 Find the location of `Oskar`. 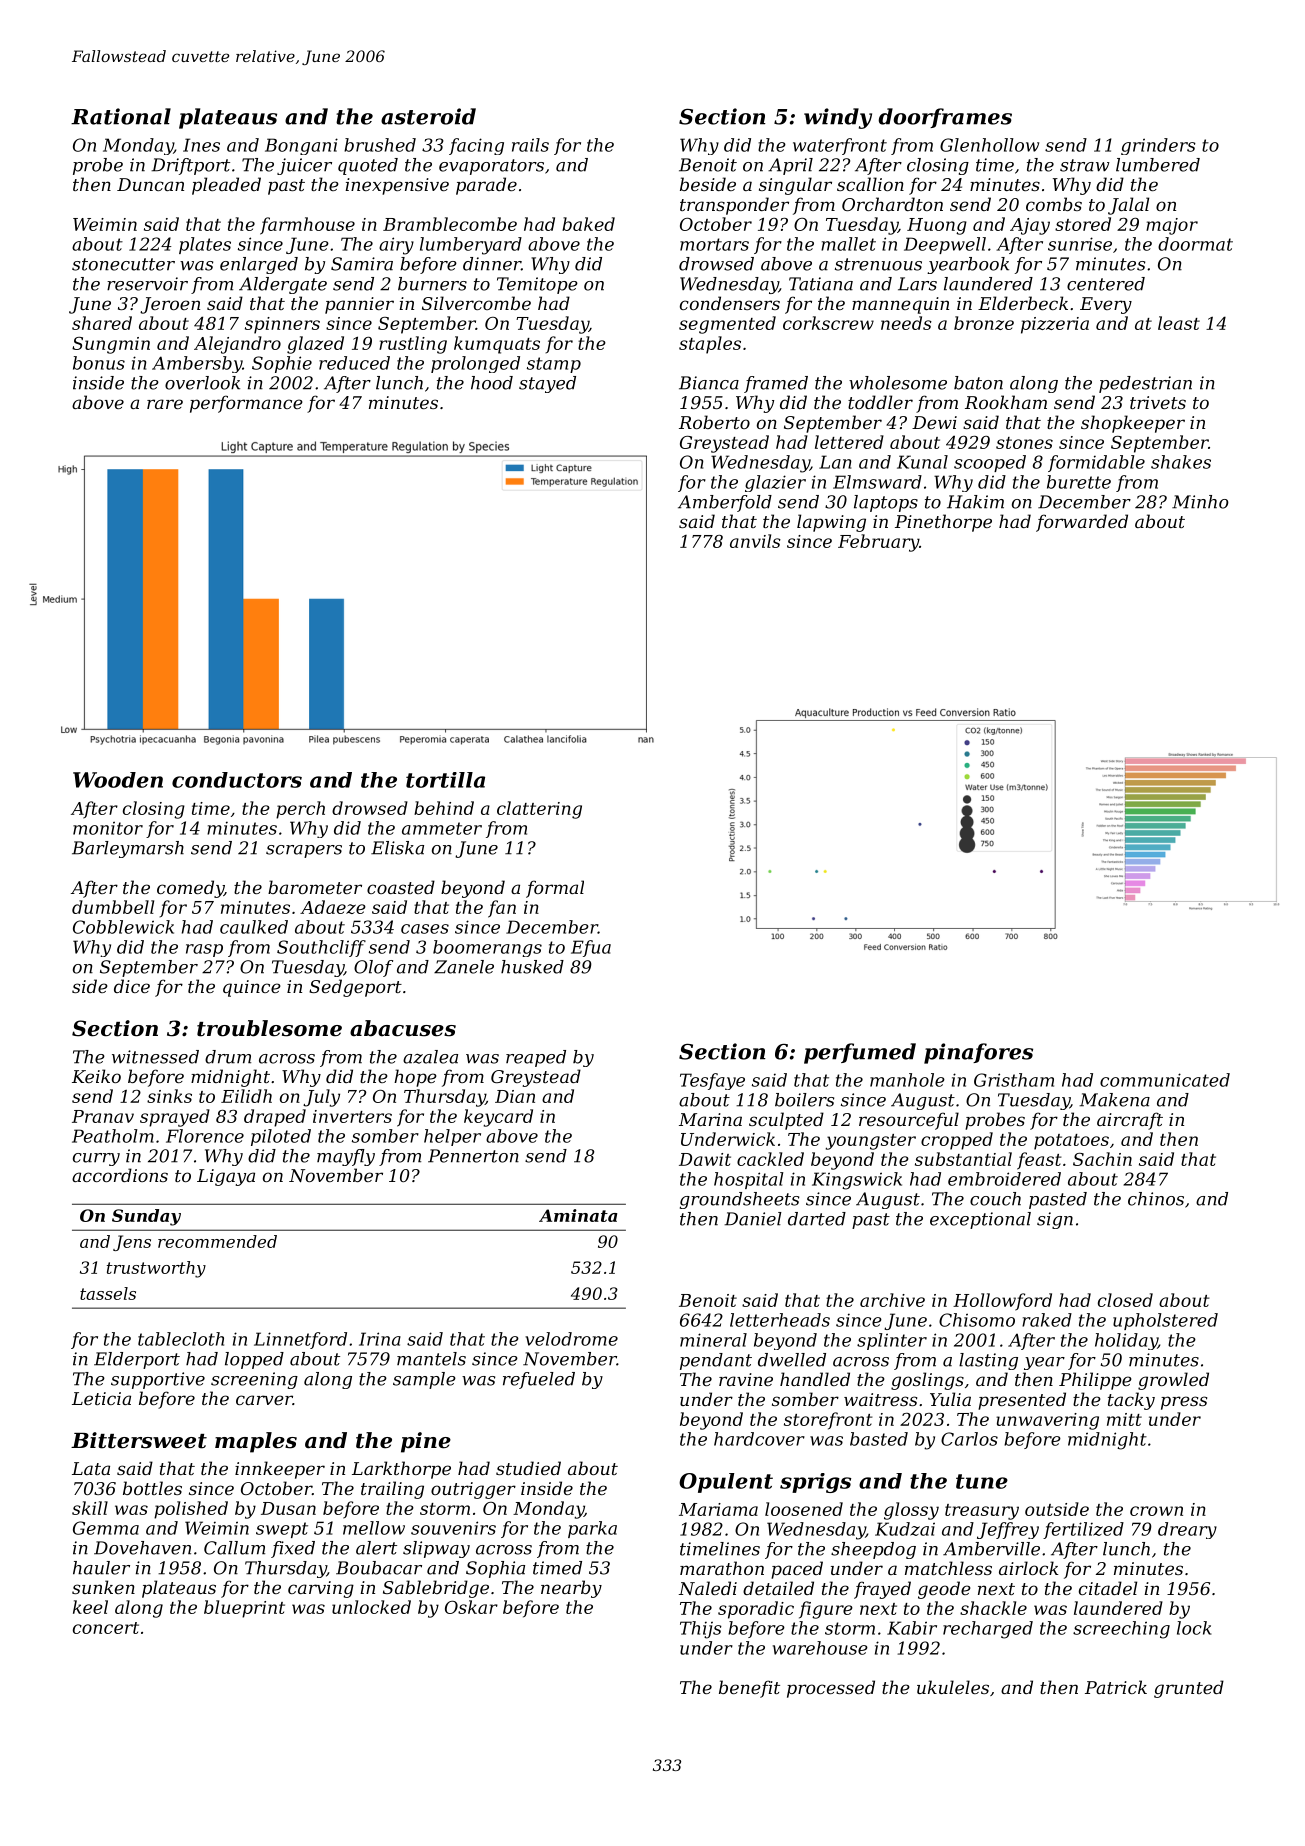

Oskar is located at coordinates (471, 1607).
